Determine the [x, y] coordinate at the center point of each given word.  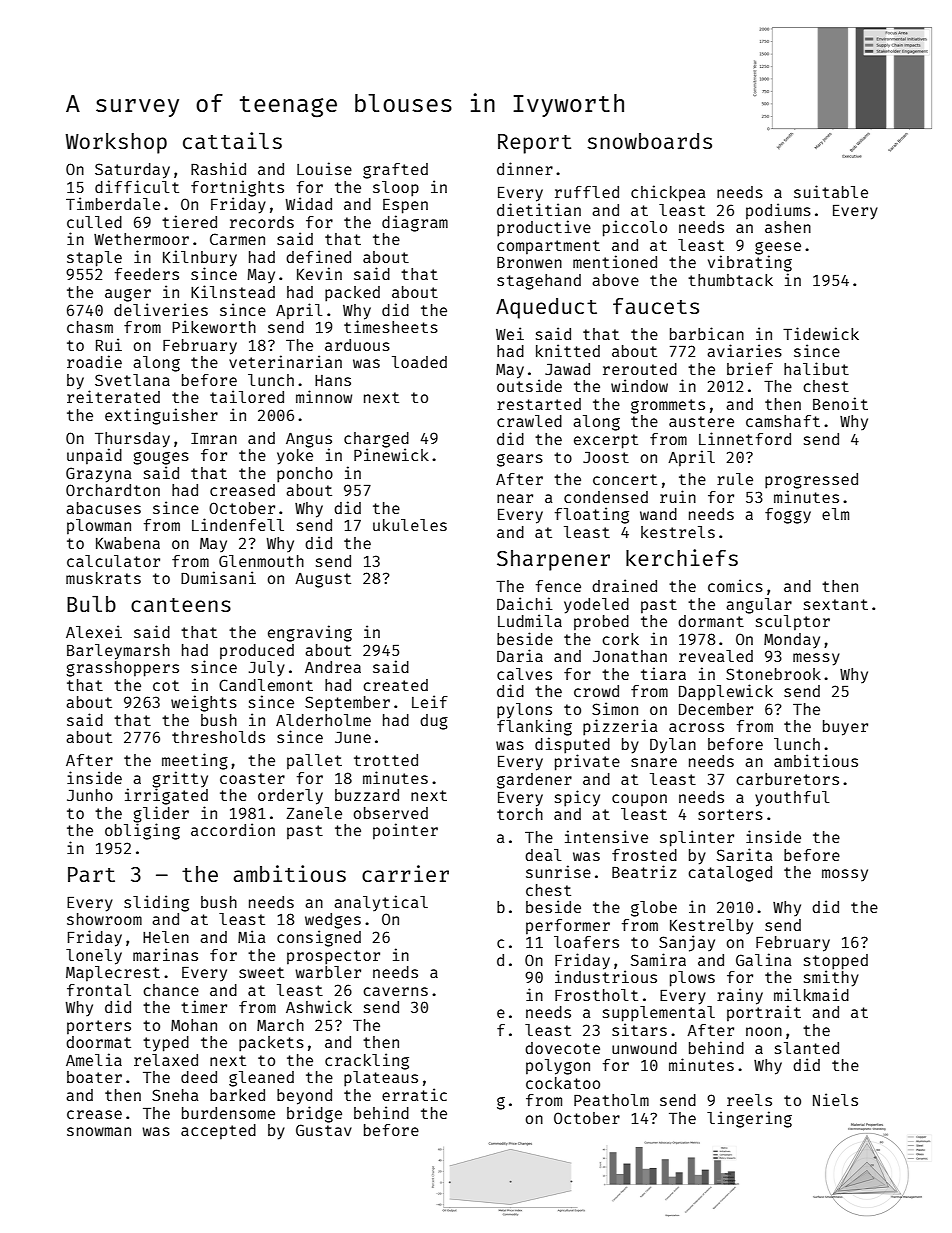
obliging [142, 831]
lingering [749, 1119]
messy [816, 659]
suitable [831, 191]
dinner [525, 168]
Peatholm [611, 1100]
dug [434, 722]
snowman [99, 1131]
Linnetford [745, 438]
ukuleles [410, 525]
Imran [214, 438]
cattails [232, 140]
